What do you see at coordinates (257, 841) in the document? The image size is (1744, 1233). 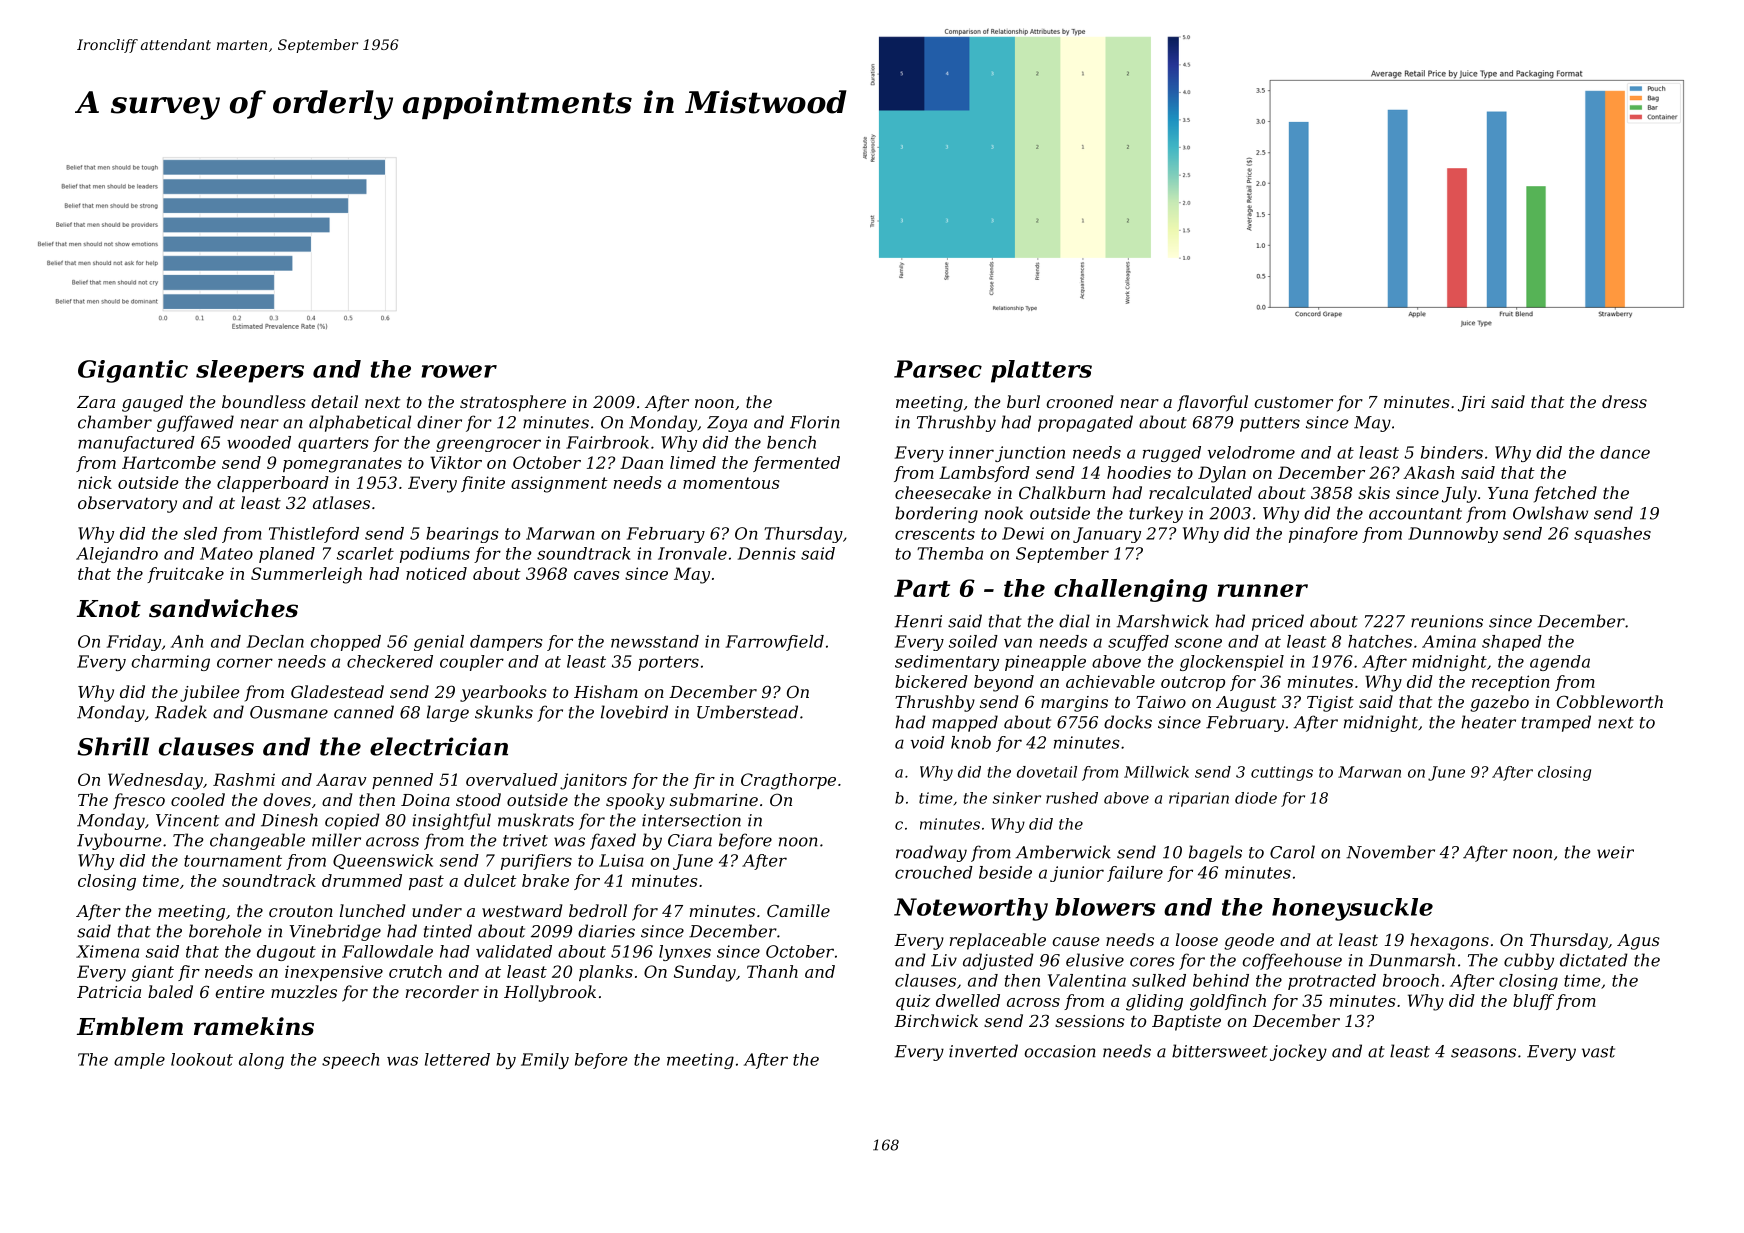 I see `changeable` at bounding box center [257, 841].
